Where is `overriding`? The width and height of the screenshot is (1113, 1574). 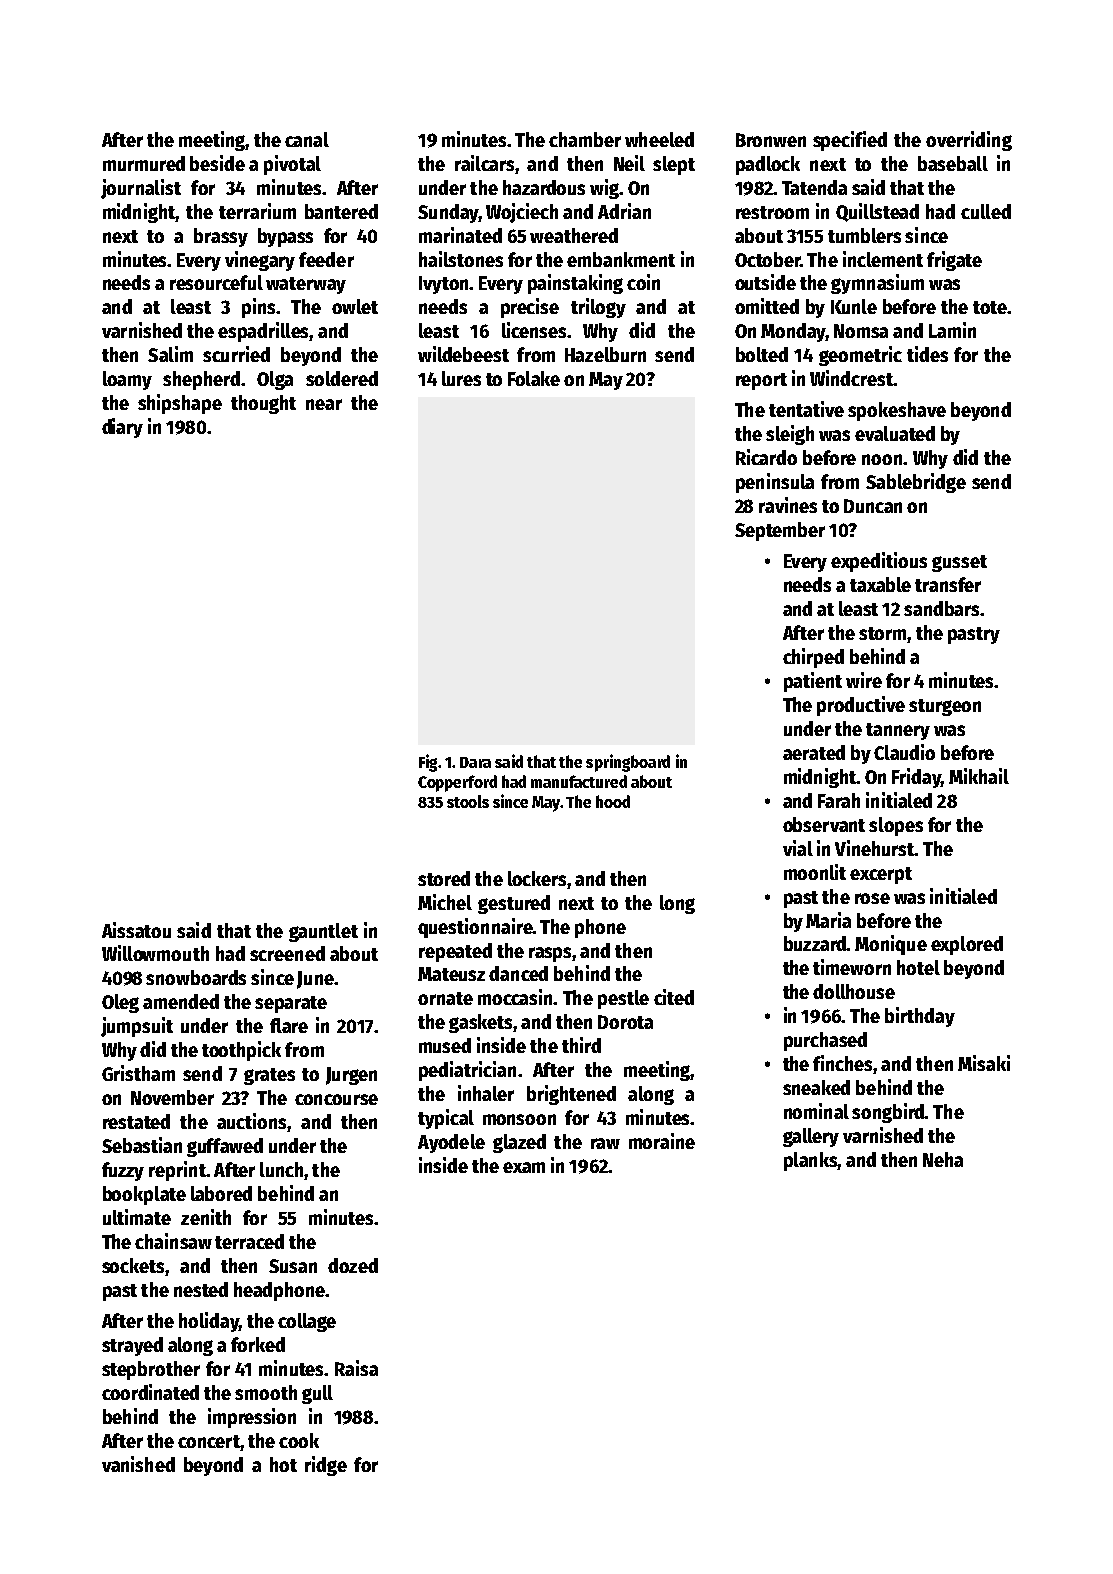
overriding is located at coordinates (969, 141).
